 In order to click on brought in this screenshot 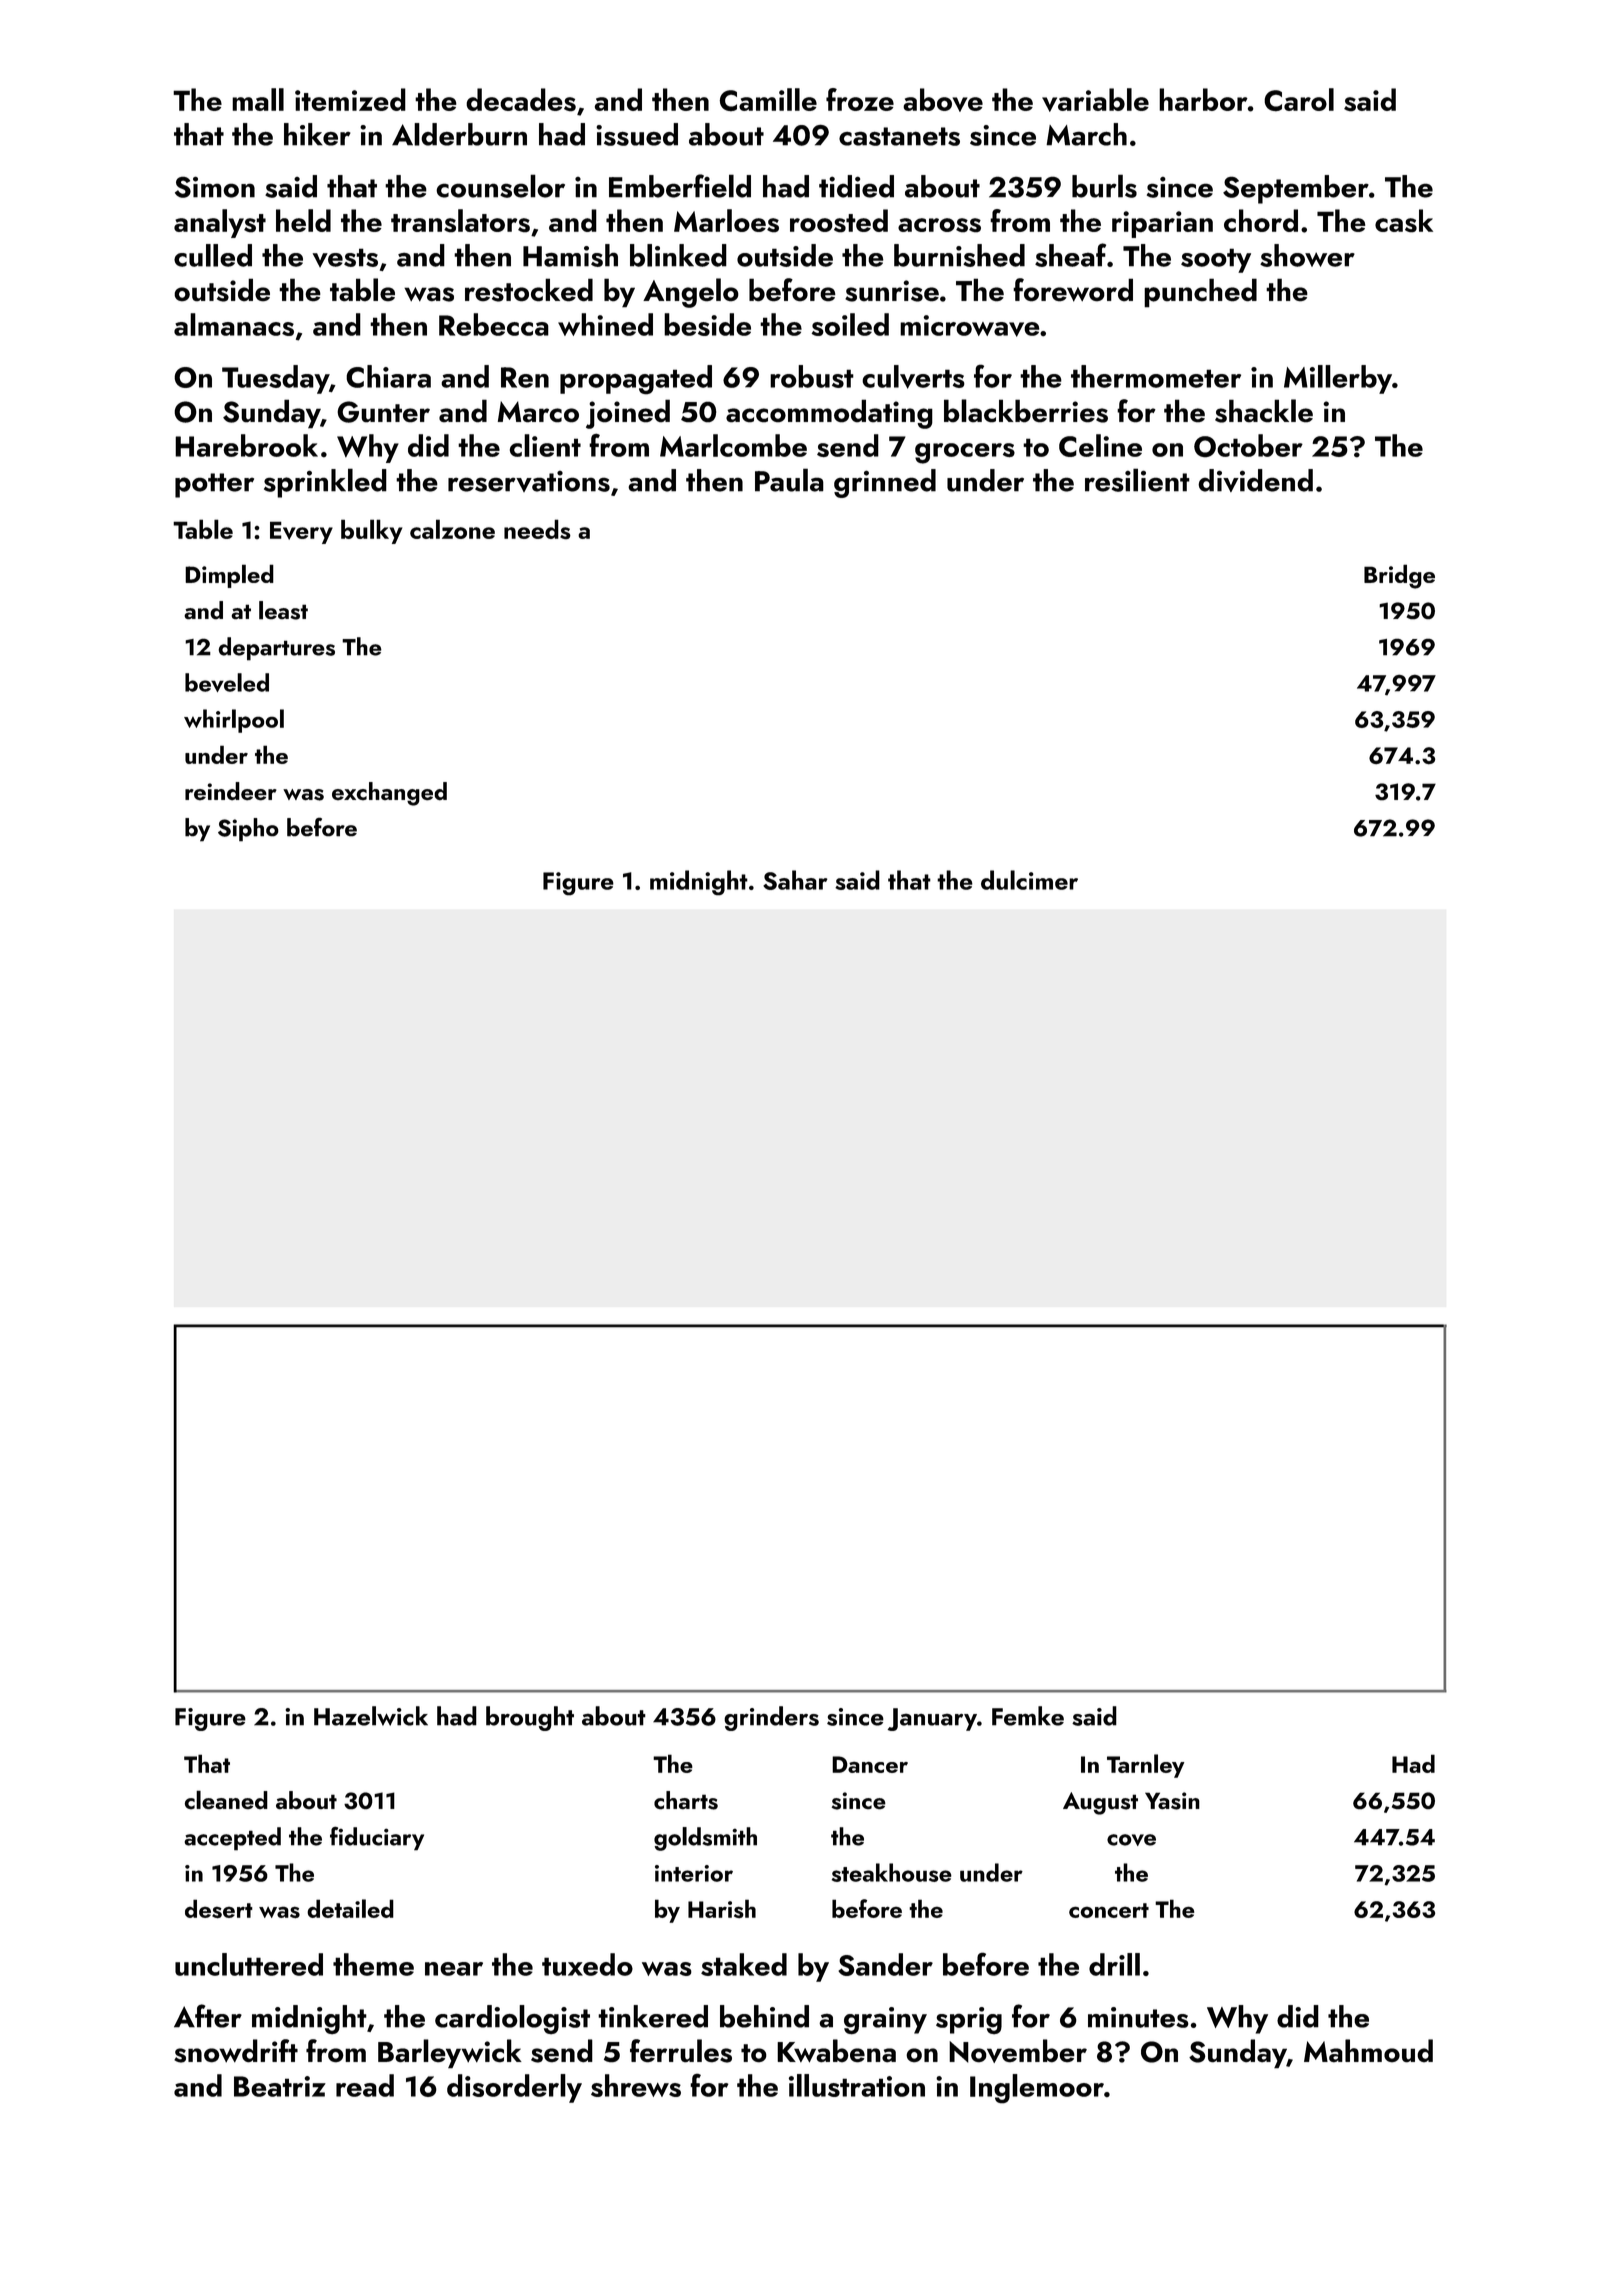, I will do `click(530, 1718)`.
